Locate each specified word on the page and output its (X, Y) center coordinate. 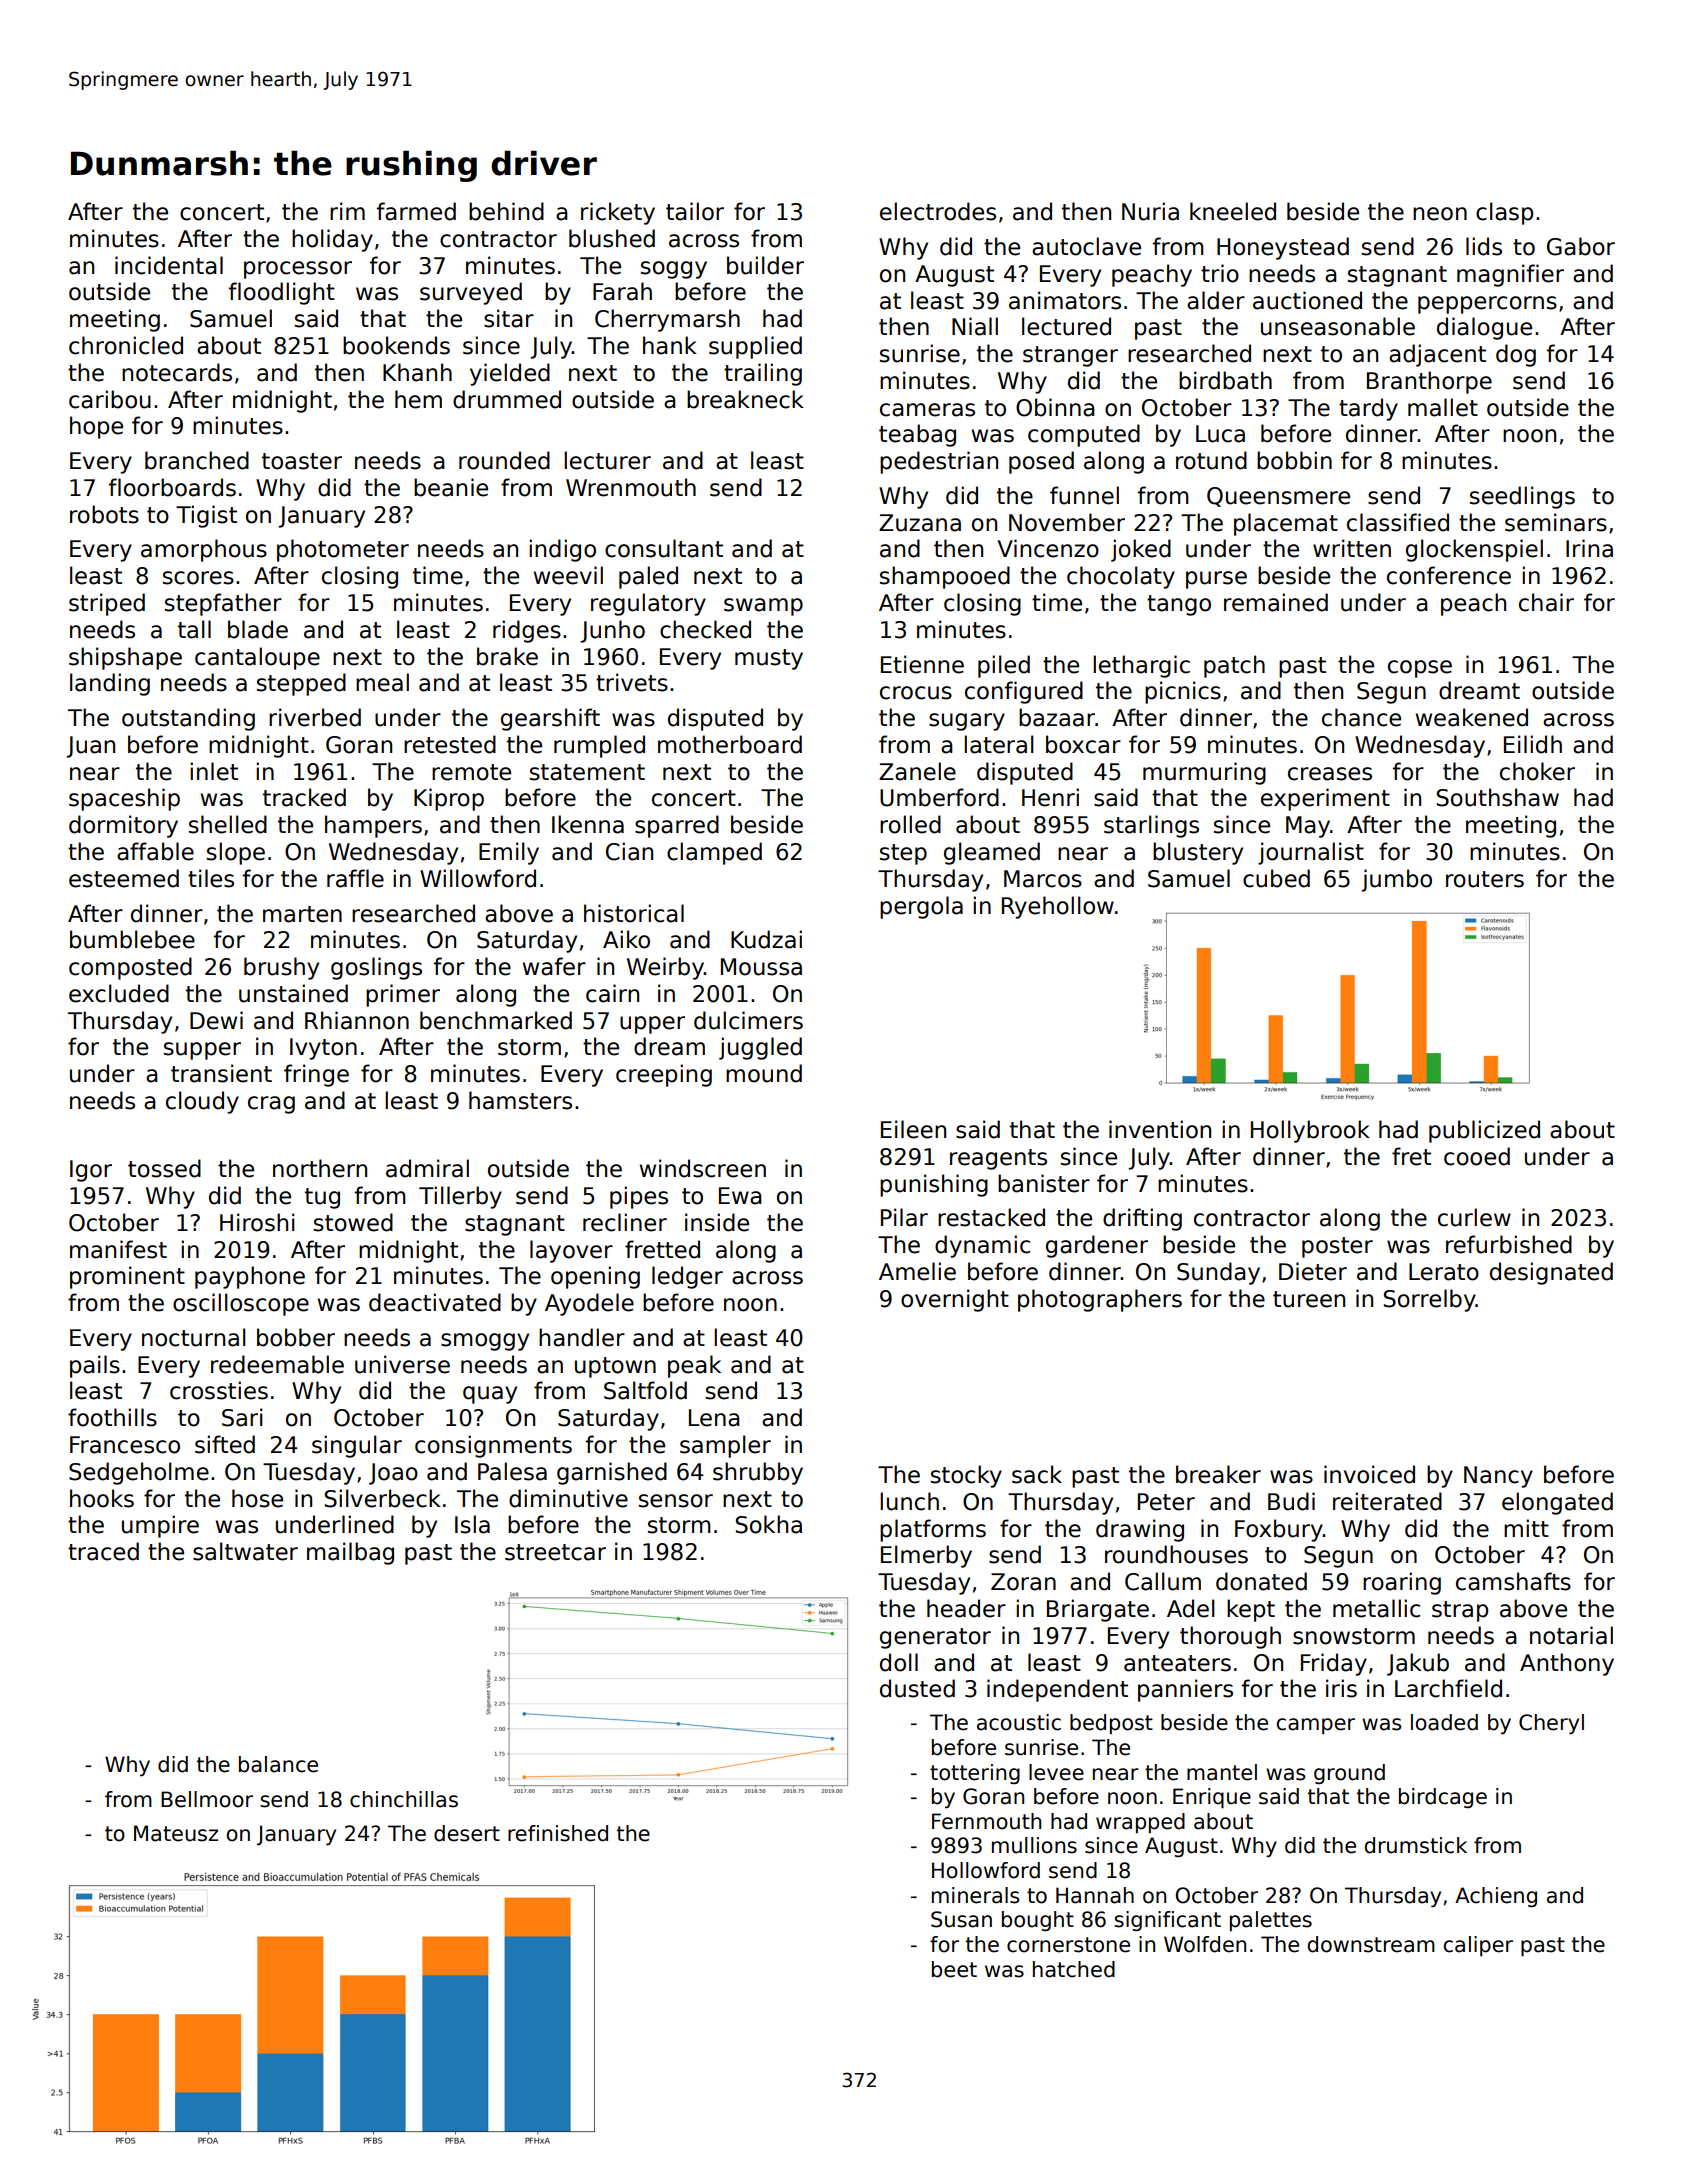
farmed (416, 211)
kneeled (1233, 211)
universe (402, 1364)
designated (1551, 1273)
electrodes (938, 211)
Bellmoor (207, 1799)
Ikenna (588, 824)
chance (1361, 717)
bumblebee (132, 939)
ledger (687, 1277)
